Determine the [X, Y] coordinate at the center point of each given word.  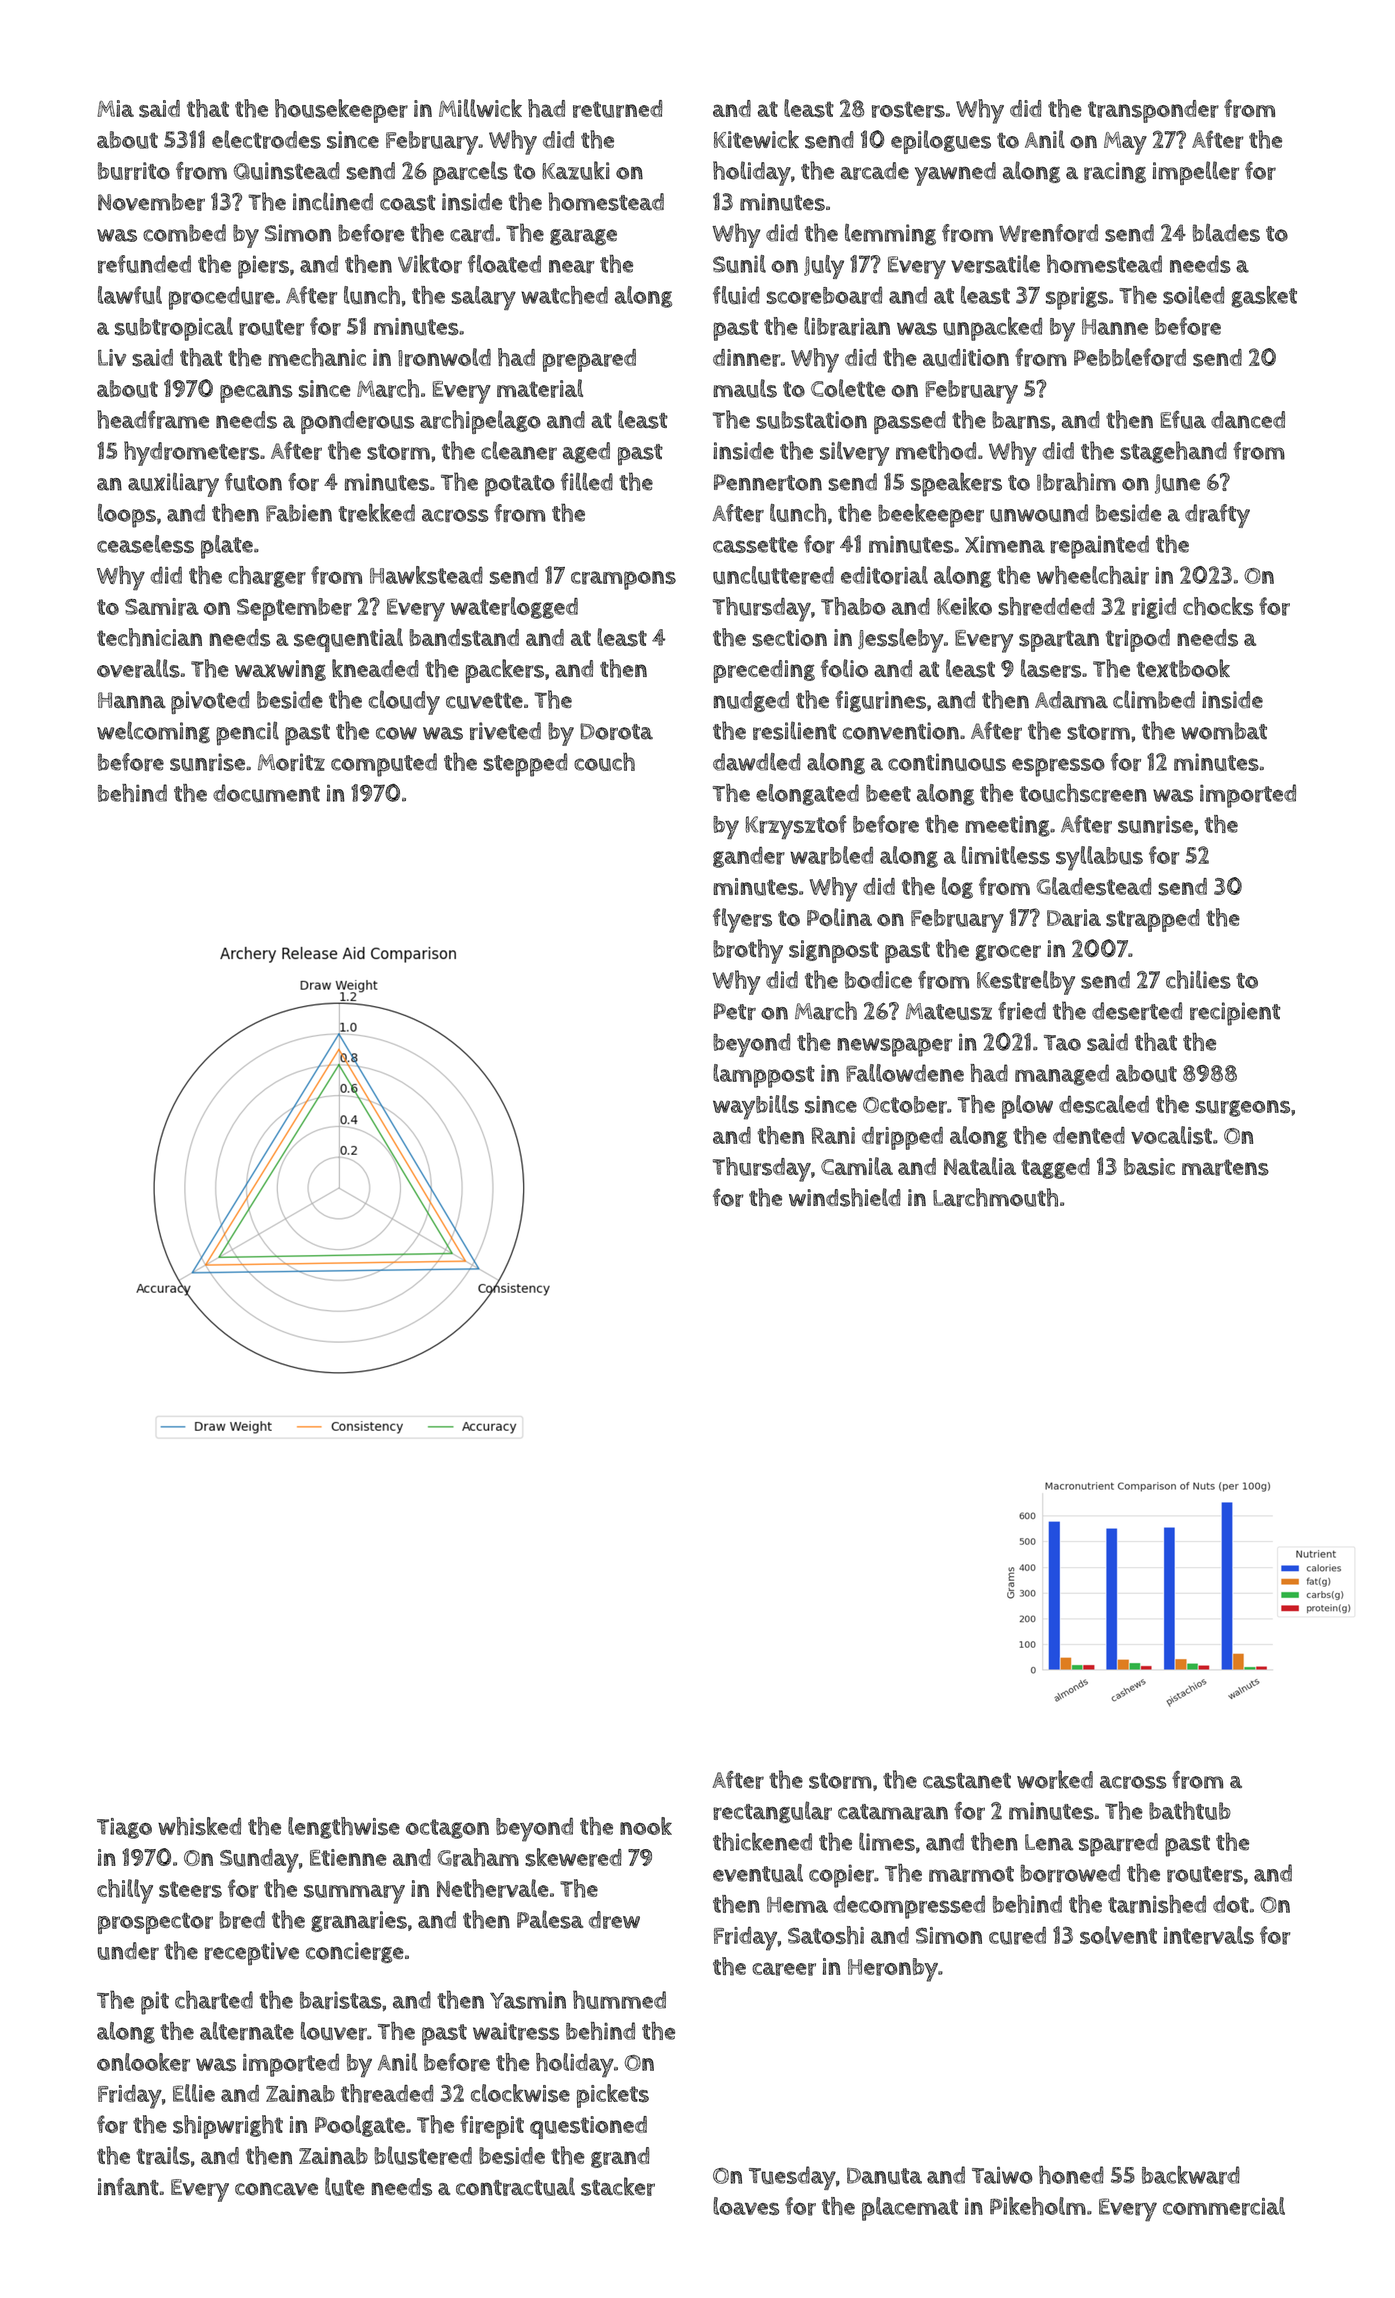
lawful [130, 295]
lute [345, 2186]
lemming [890, 234]
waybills [756, 1107]
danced [1248, 419]
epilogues [941, 142]
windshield [845, 1197]
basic [1149, 1167]
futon [253, 482]
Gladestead [1094, 886]
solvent [1118, 1935]
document [266, 793]
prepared [589, 360]
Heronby [893, 1970]
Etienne [348, 1857]
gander [749, 857]
